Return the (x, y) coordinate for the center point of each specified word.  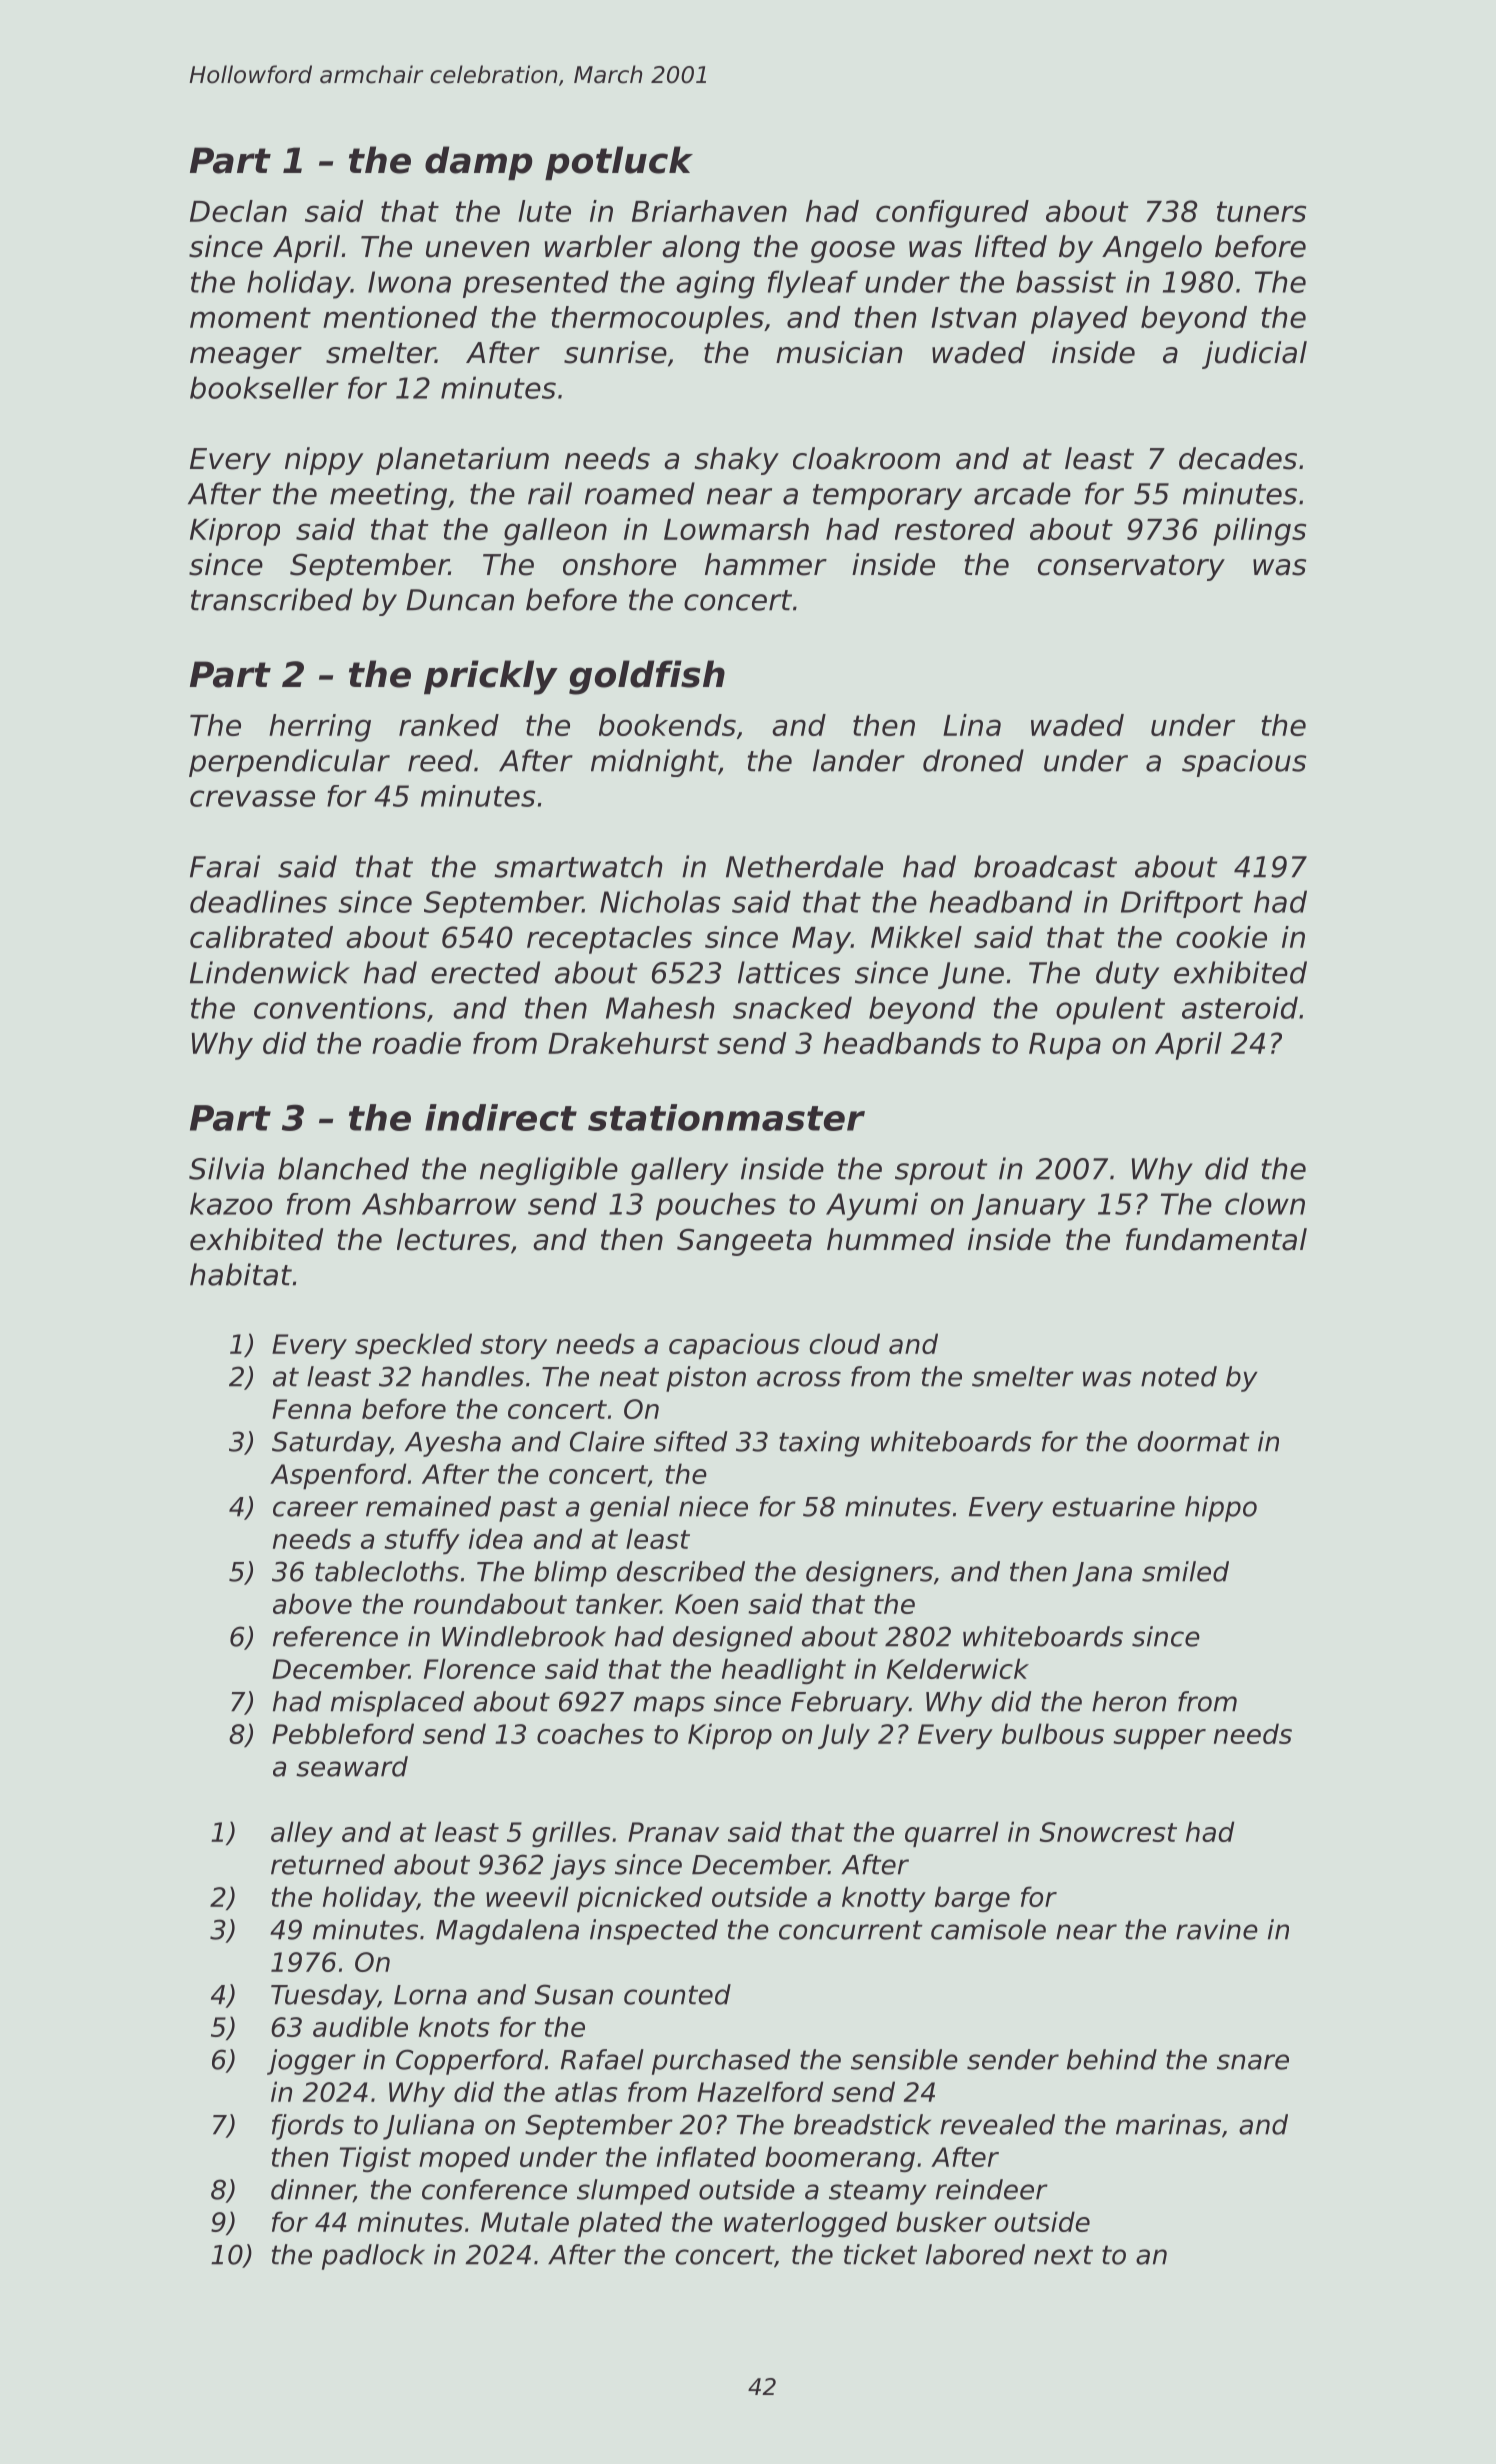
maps (669, 1706)
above (312, 1603)
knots (454, 2026)
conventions (340, 1007)
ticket (880, 2254)
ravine (1217, 1929)
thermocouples (657, 320)
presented (536, 284)
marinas (1168, 2124)
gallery (679, 1171)
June (971, 975)
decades (1238, 458)
